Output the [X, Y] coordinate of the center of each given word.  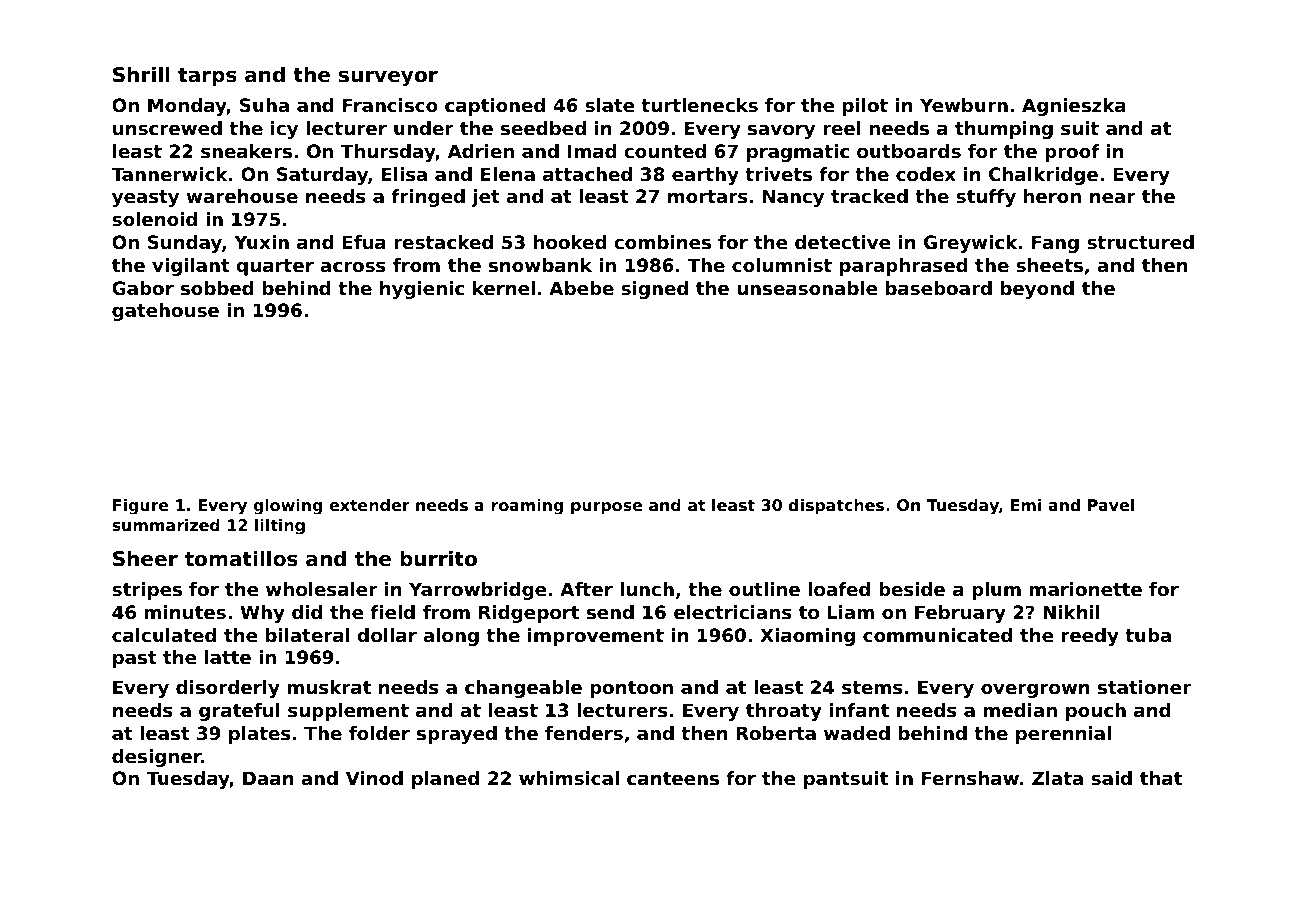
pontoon [631, 689]
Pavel [1111, 505]
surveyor [388, 78]
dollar [387, 635]
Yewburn [964, 105]
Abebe [581, 288]
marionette [1086, 589]
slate [609, 105]
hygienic [422, 290]
